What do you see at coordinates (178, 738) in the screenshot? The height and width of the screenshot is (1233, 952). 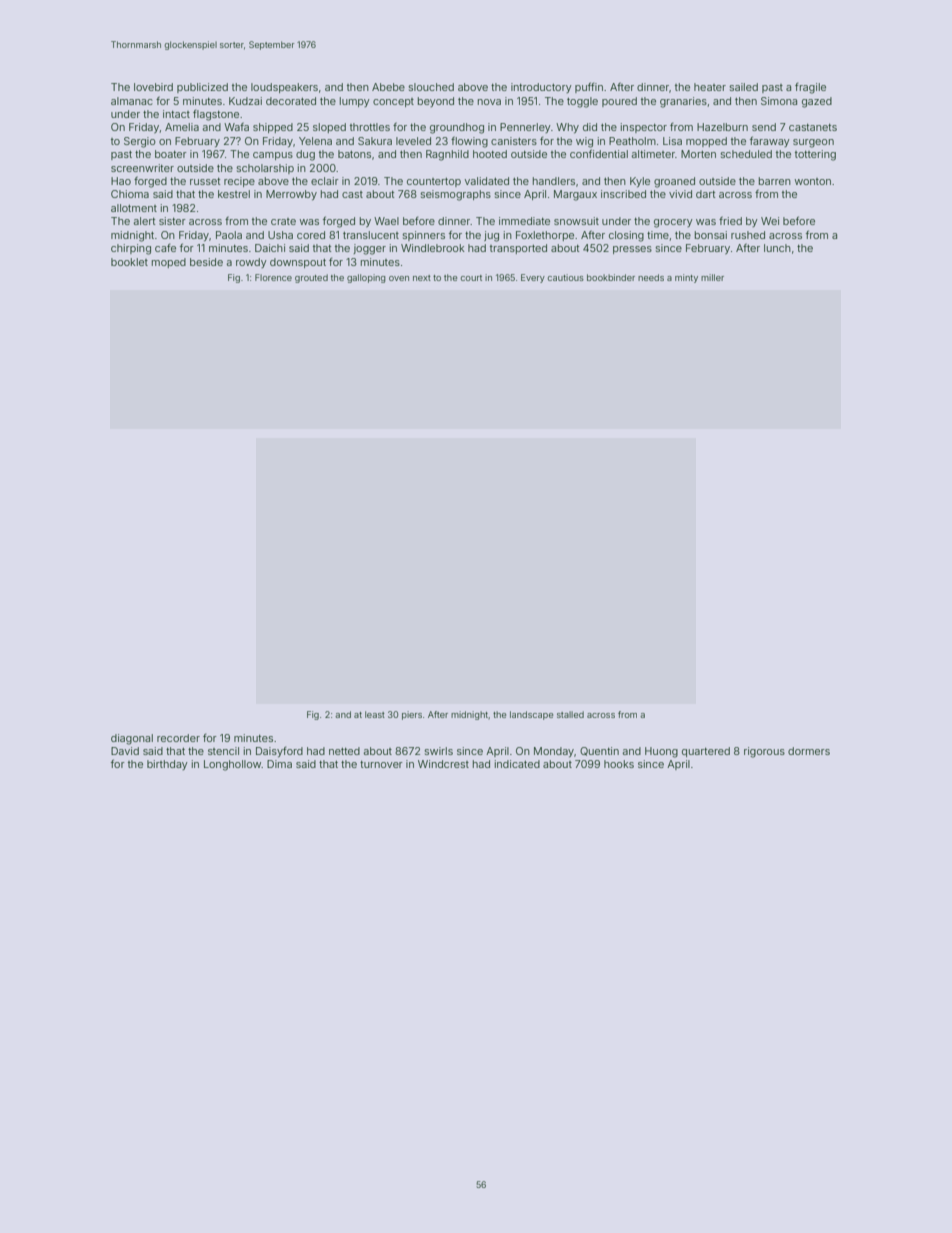 I see `recorder` at bounding box center [178, 738].
